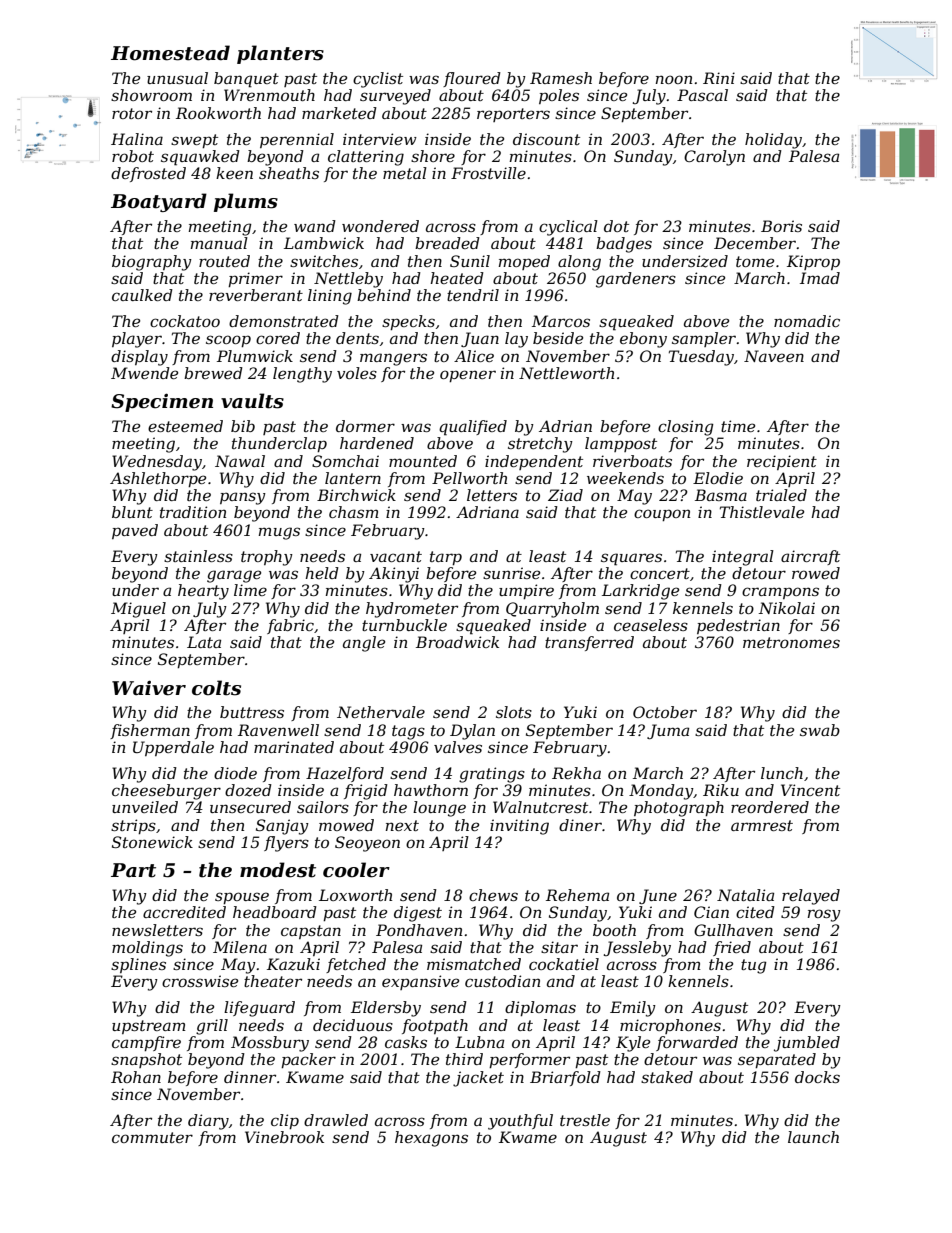 This document has height=1233, width=952. Describe the element at coordinates (580, 825) in the document. I see `diner` at that location.
